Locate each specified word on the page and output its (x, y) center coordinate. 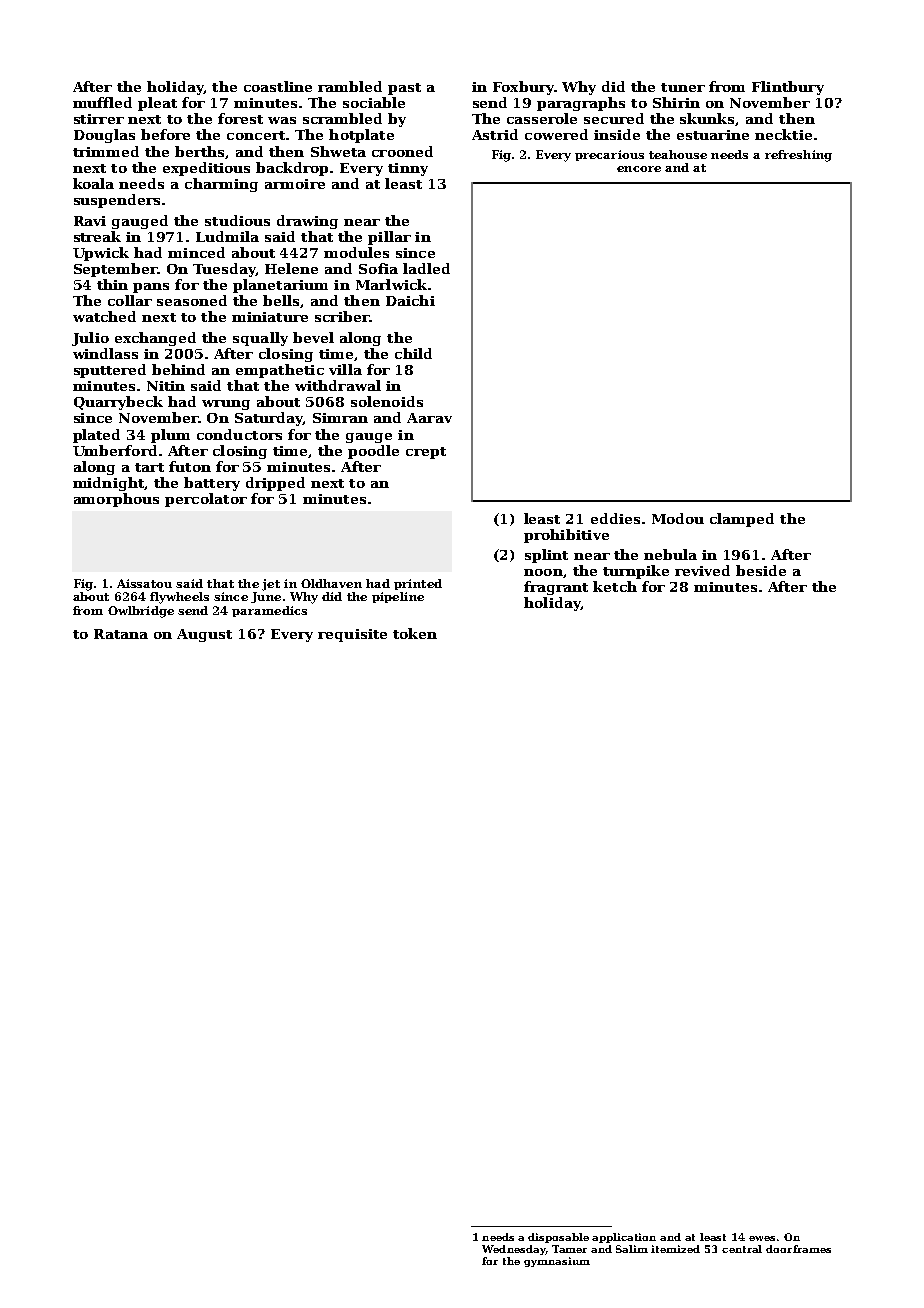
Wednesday (514, 1250)
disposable (558, 1238)
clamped (742, 520)
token (415, 633)
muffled (102, 102)
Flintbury (788, 88)
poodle (373, 452)
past (404, 89)
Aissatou (144, 583)
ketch (615, 586)
